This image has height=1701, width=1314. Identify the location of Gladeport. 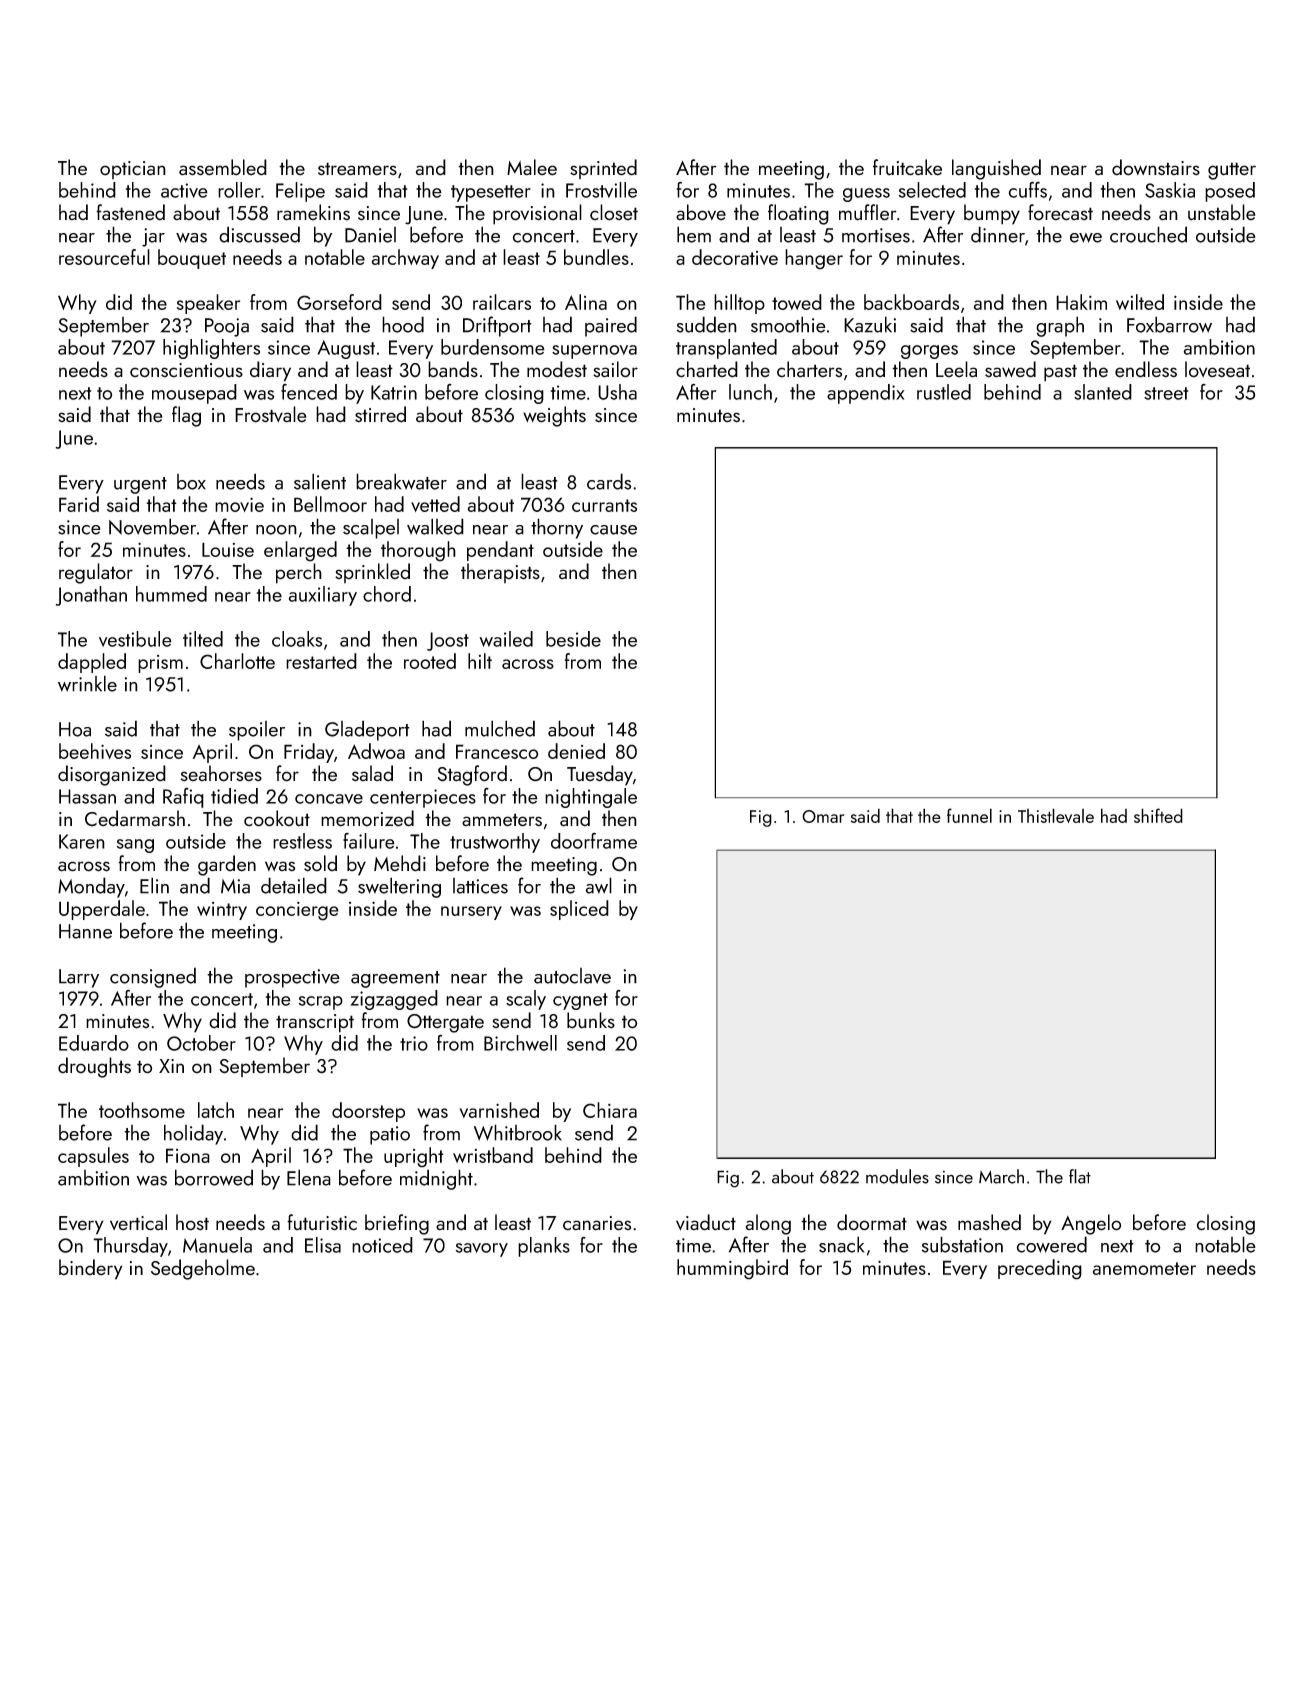
(367, 730).
